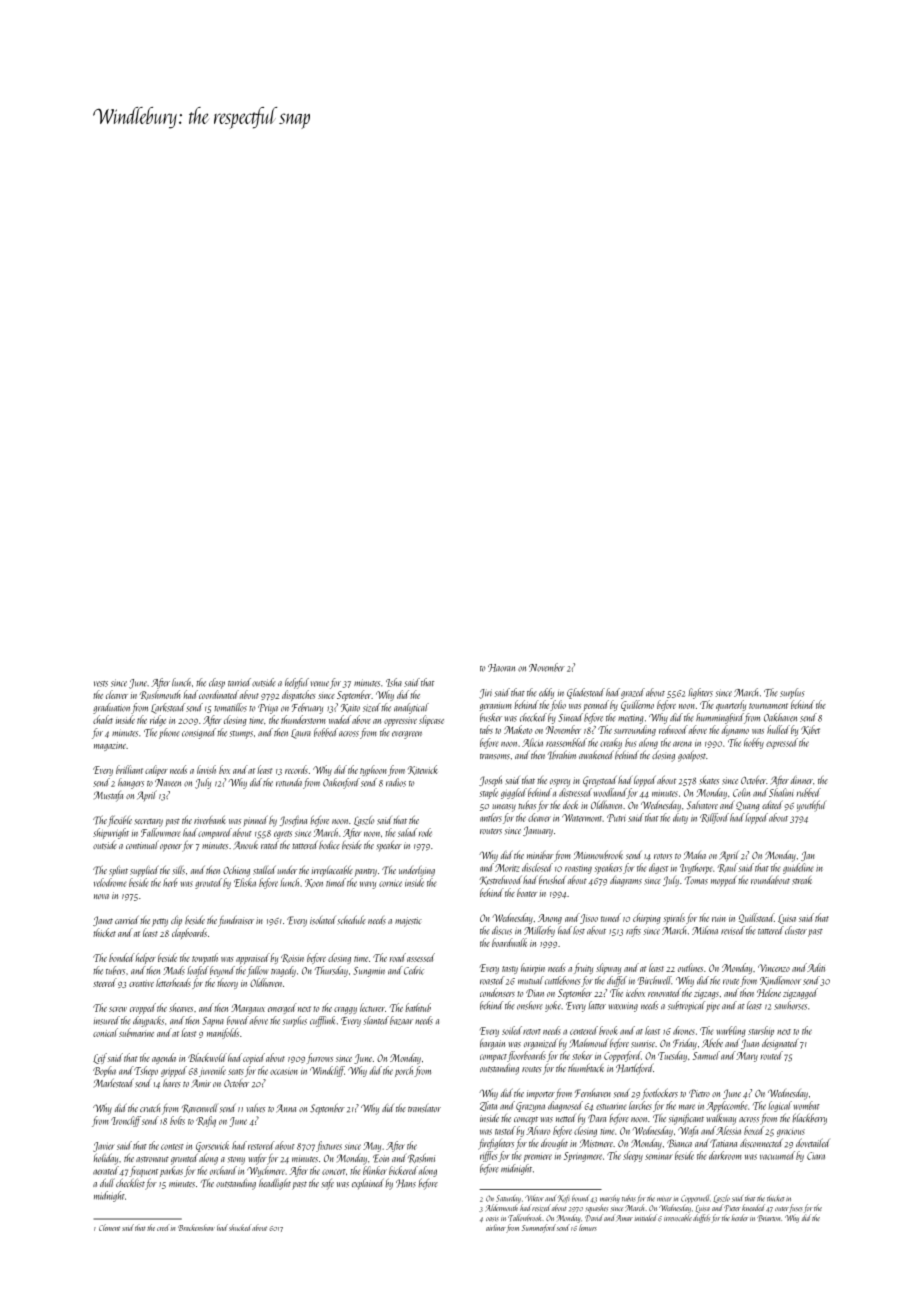 The height and width of the page is (1308, 924). What do you see at coordinates (223, 1170) in the page?
I see `orchard` at bounding box center [223, 1170].
